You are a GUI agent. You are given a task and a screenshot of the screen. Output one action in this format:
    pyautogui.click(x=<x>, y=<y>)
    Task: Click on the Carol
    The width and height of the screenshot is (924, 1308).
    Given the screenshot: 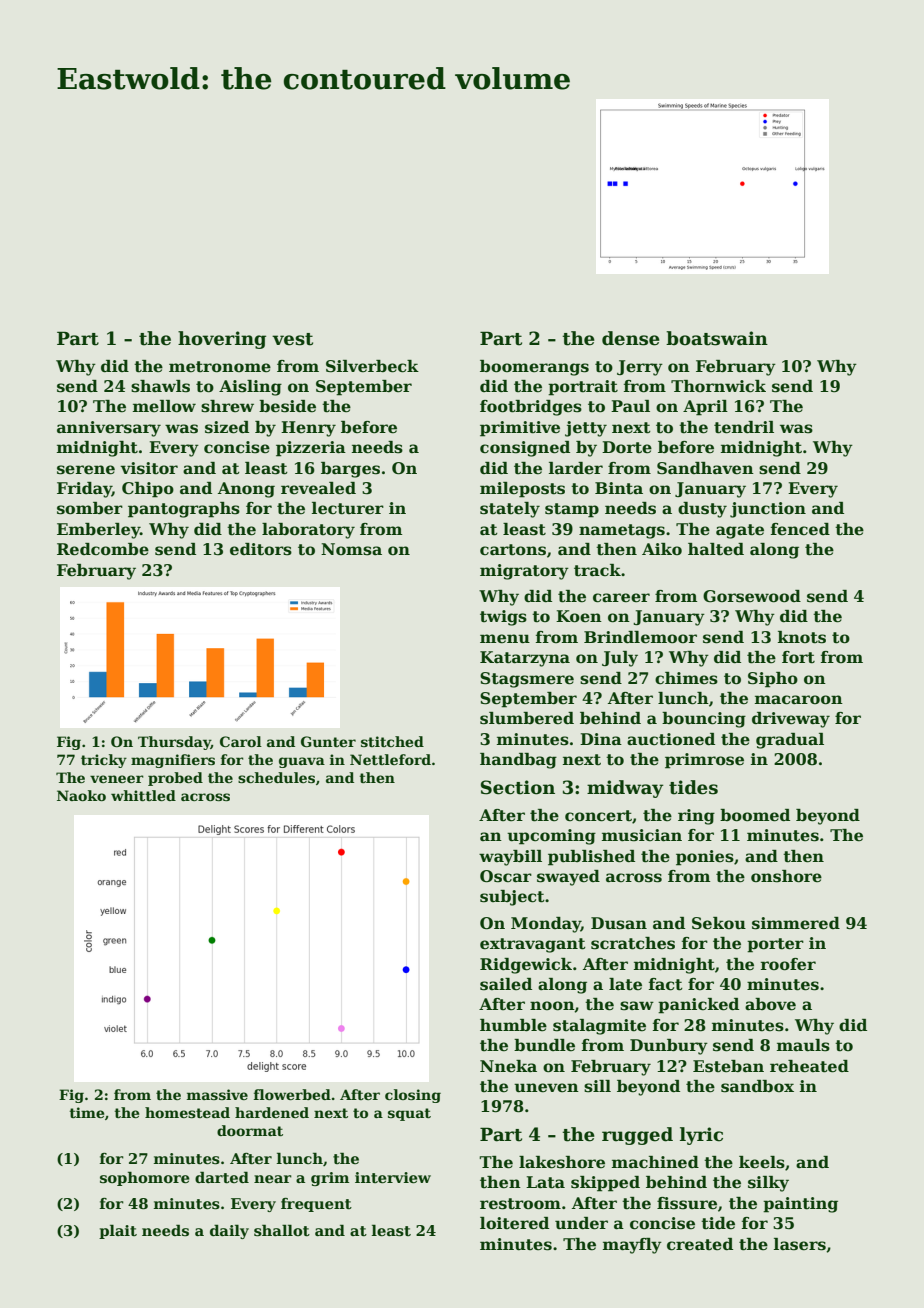 What is the action you would take?
    pyautogui.click(x=241, y=741)
